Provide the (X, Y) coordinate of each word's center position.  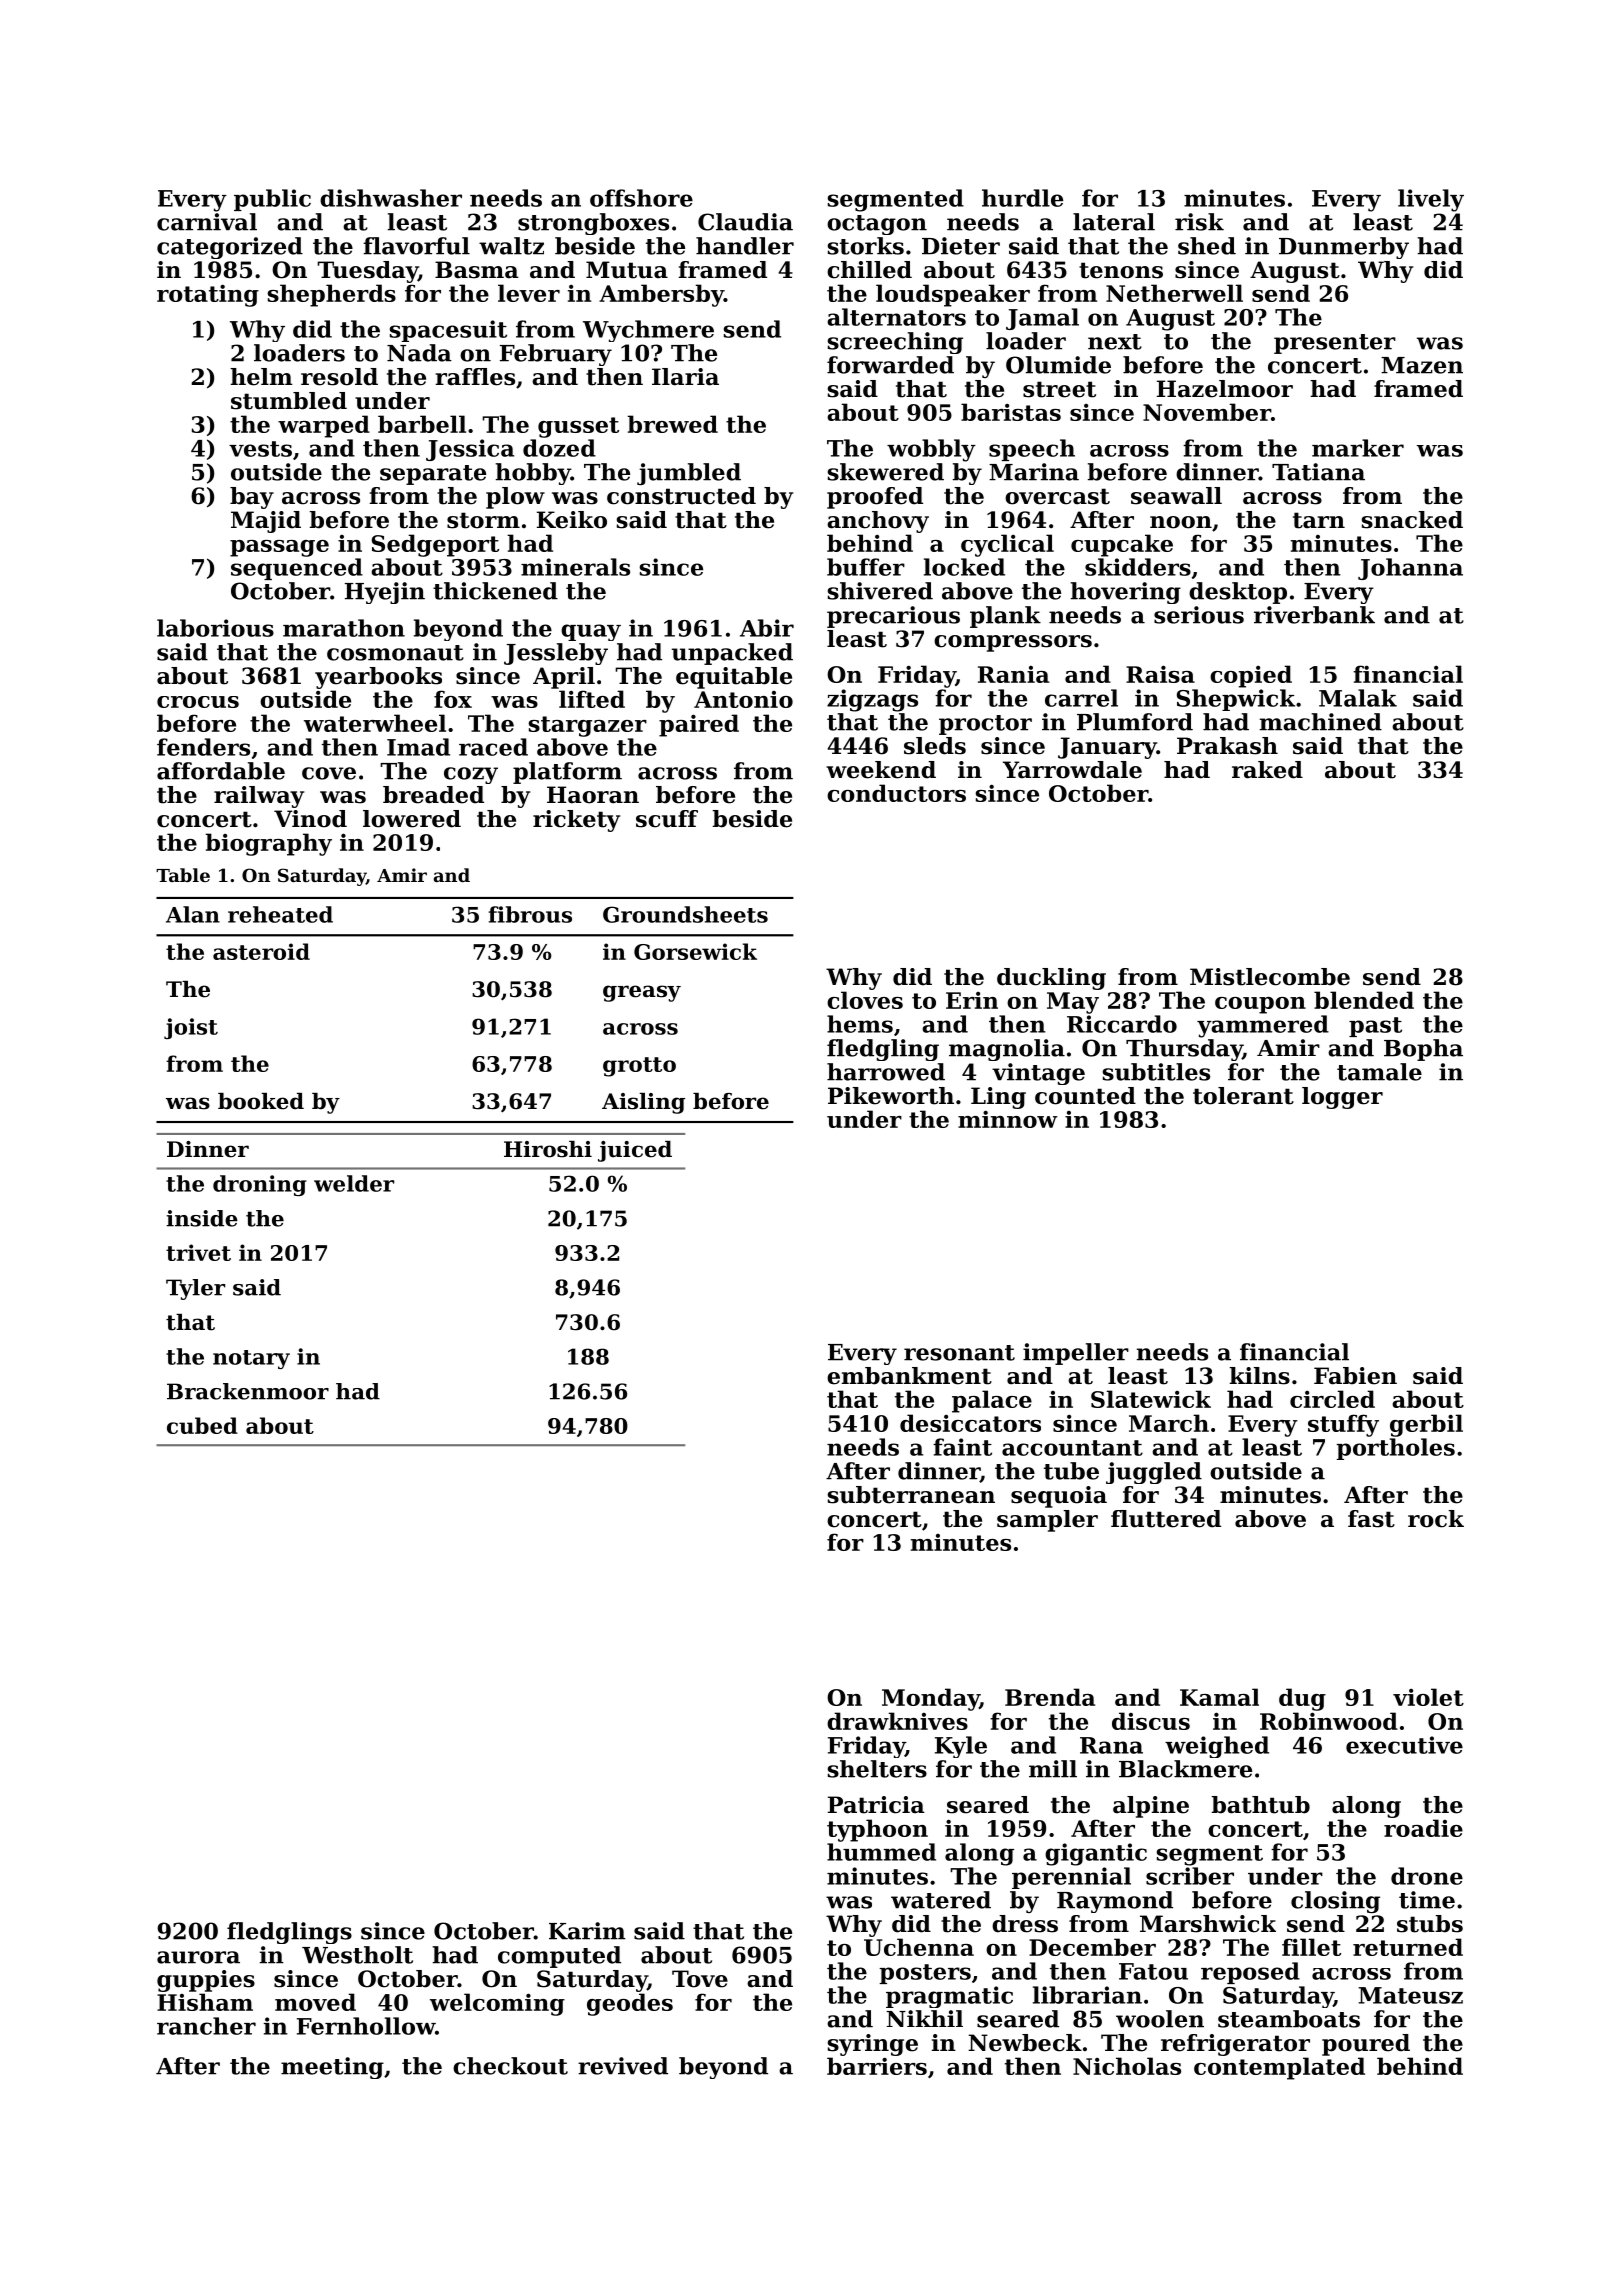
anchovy (878, 522)
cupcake (1122, 545)
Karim (587, 1931)
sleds (935, 746)
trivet (198, 1252)
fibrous (530, 914)
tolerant (1243, 1096)
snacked (1412, 520)
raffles (475, 377)
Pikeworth (891, 1096)
